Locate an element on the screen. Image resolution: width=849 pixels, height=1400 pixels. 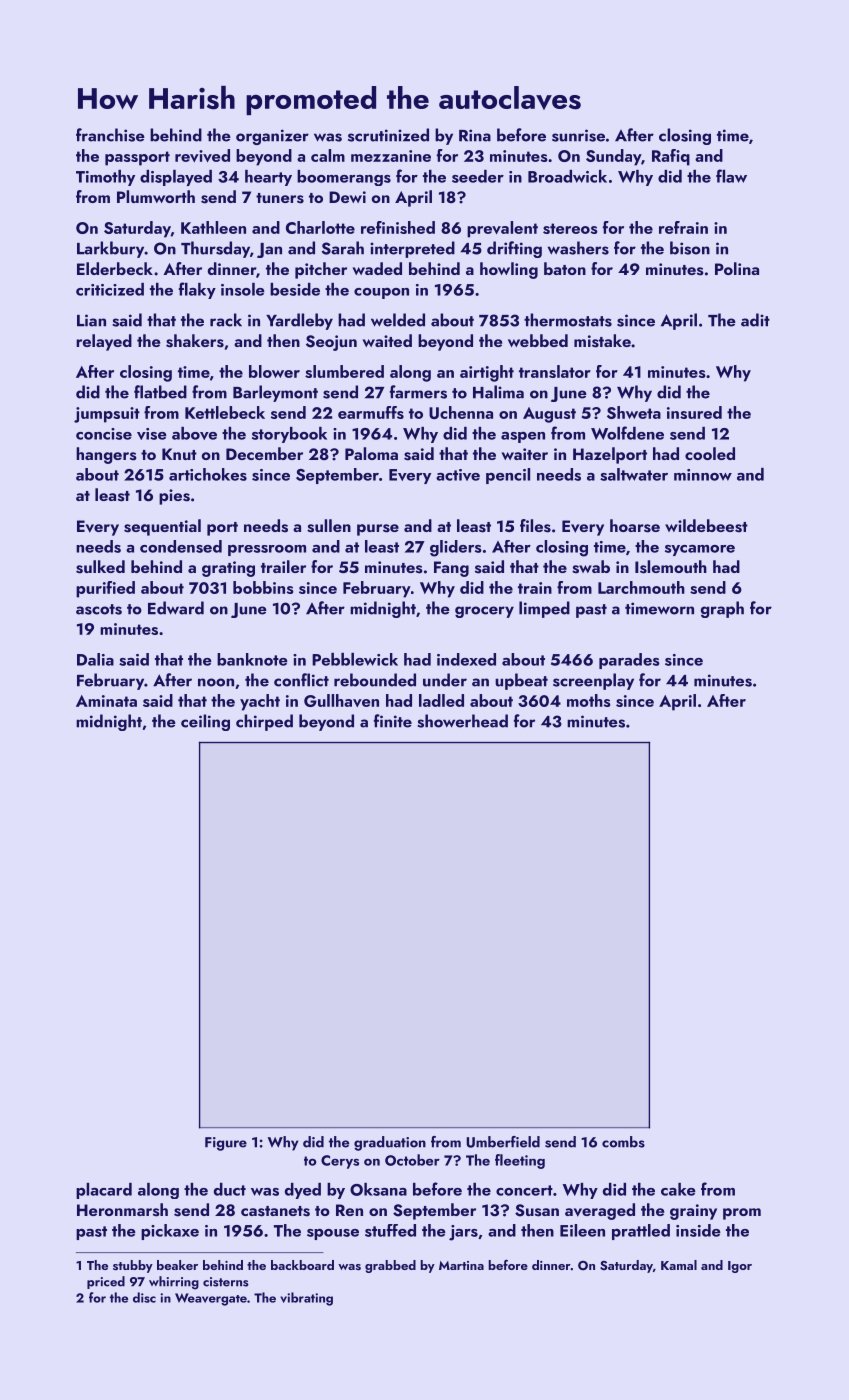
Dewi is located at coordinates (347, 197).
